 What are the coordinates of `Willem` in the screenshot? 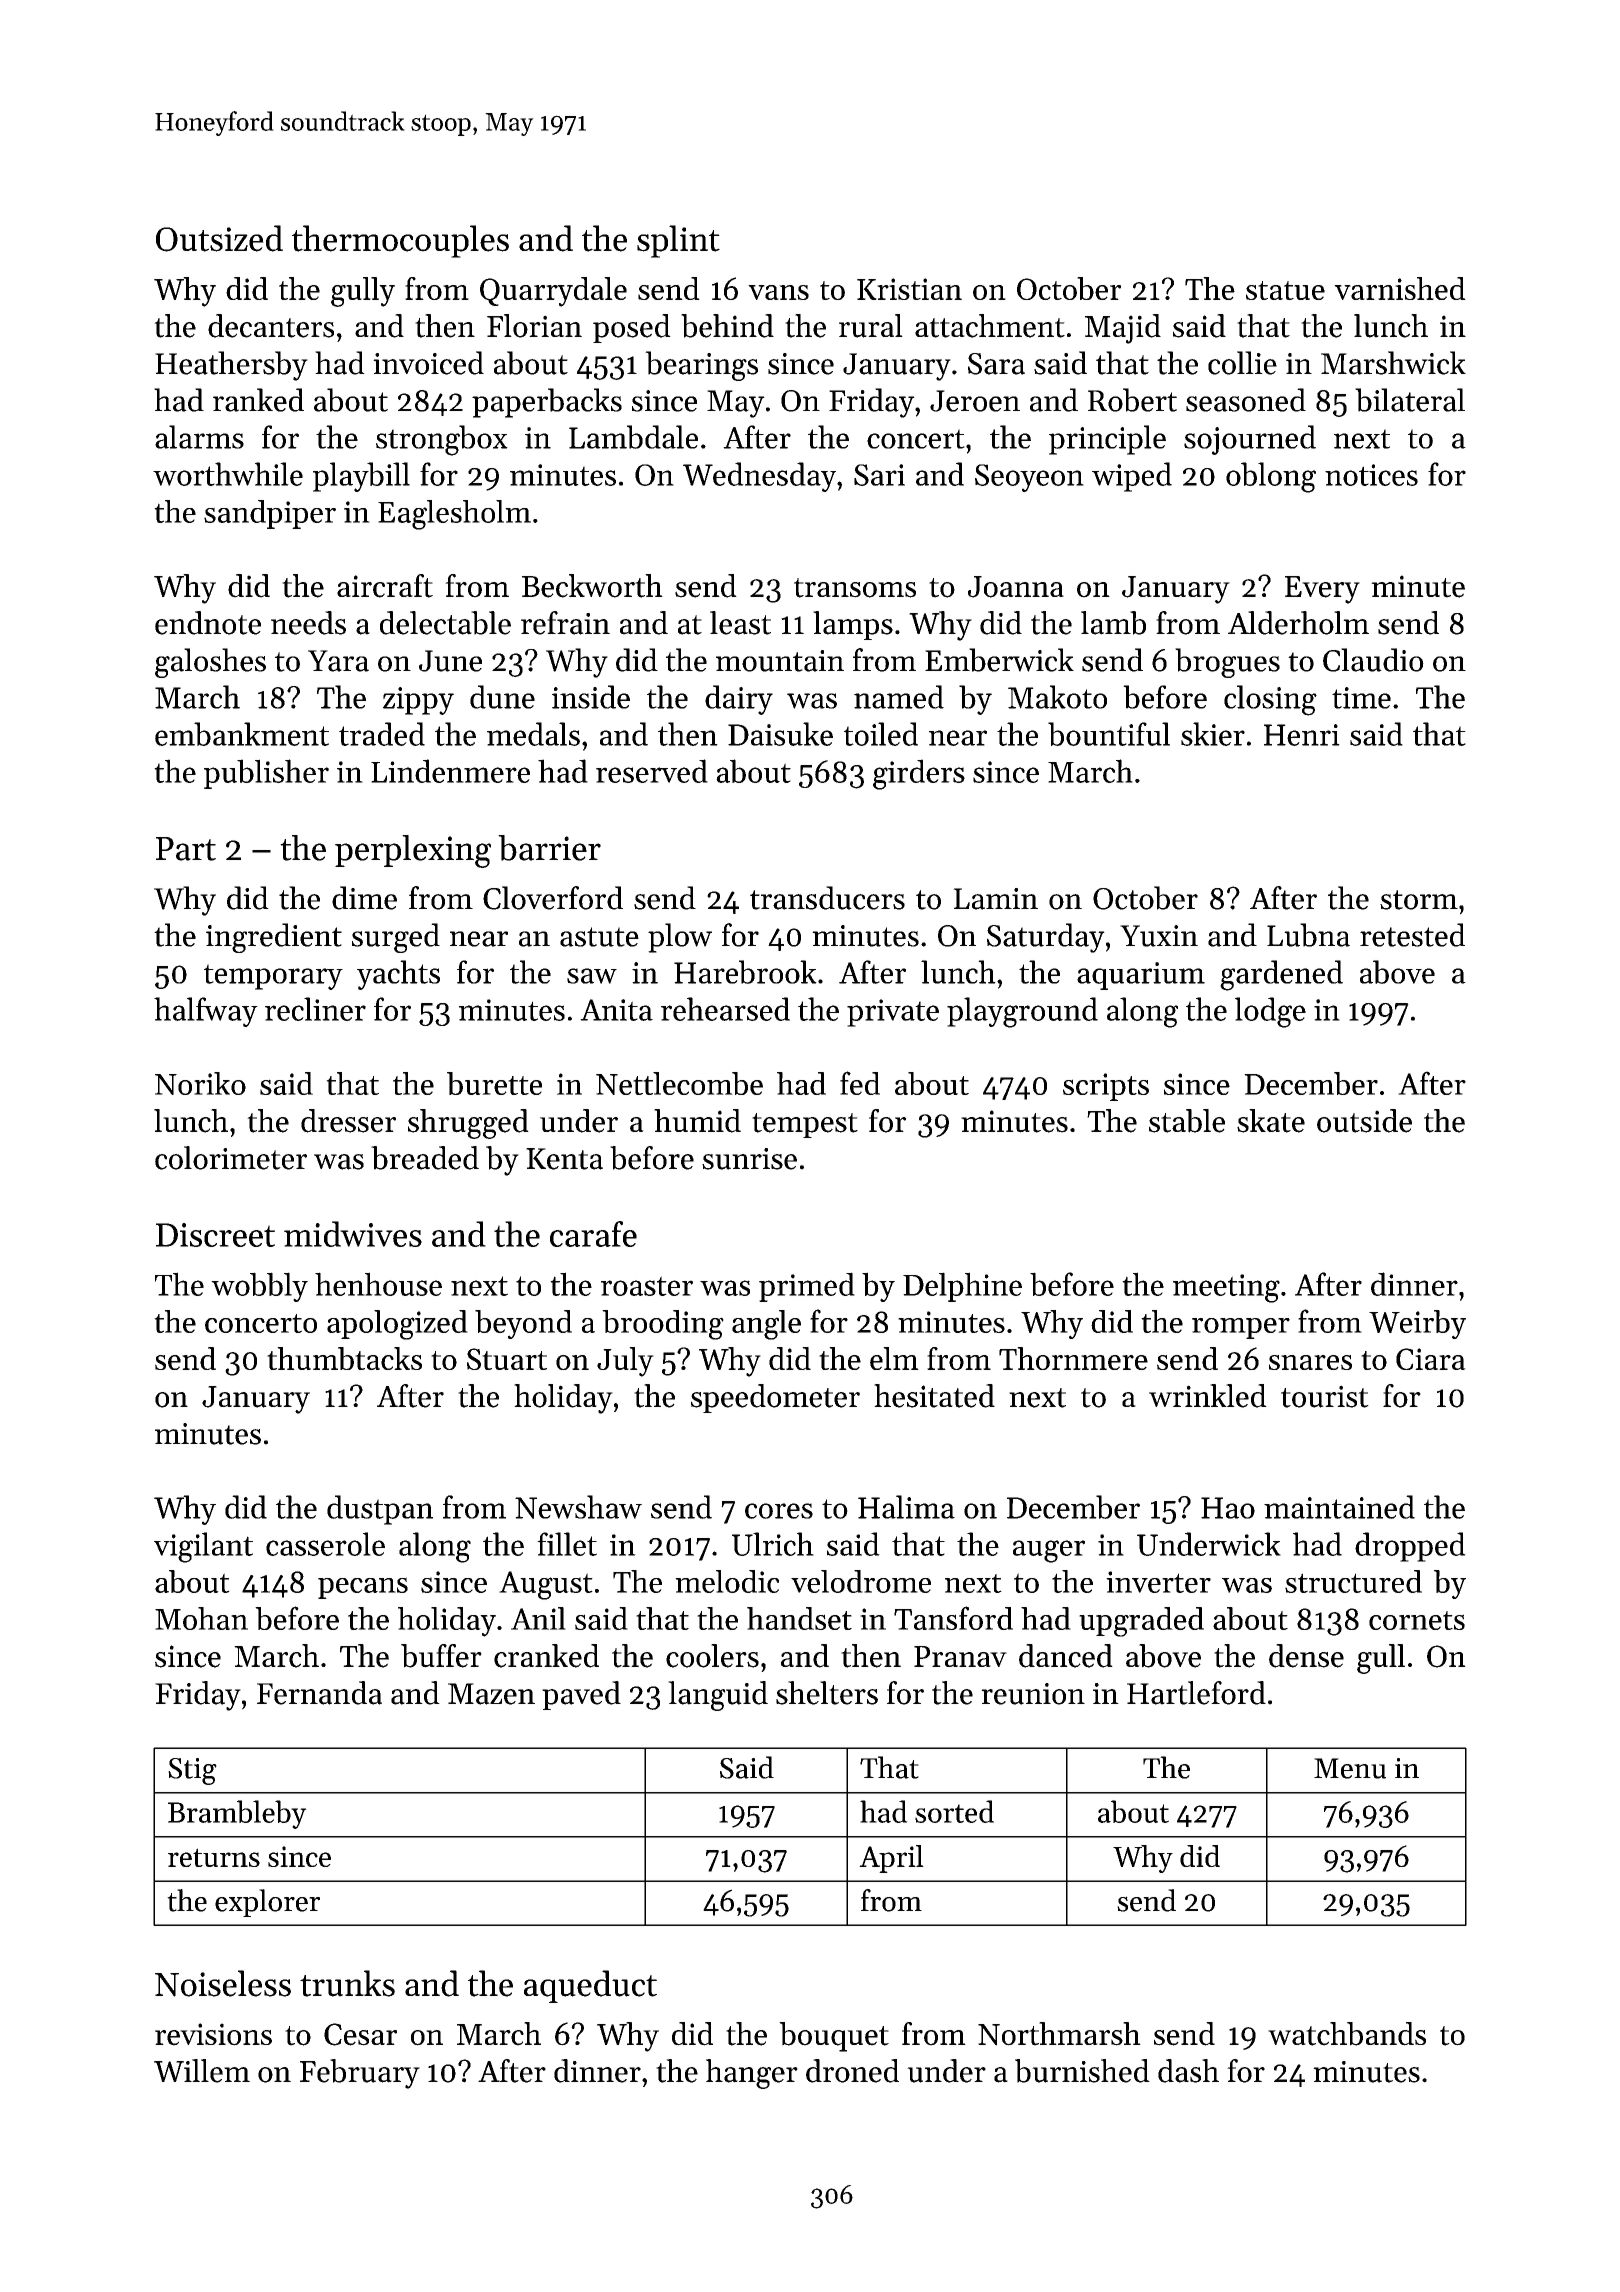 It's located at (202, 2071).
